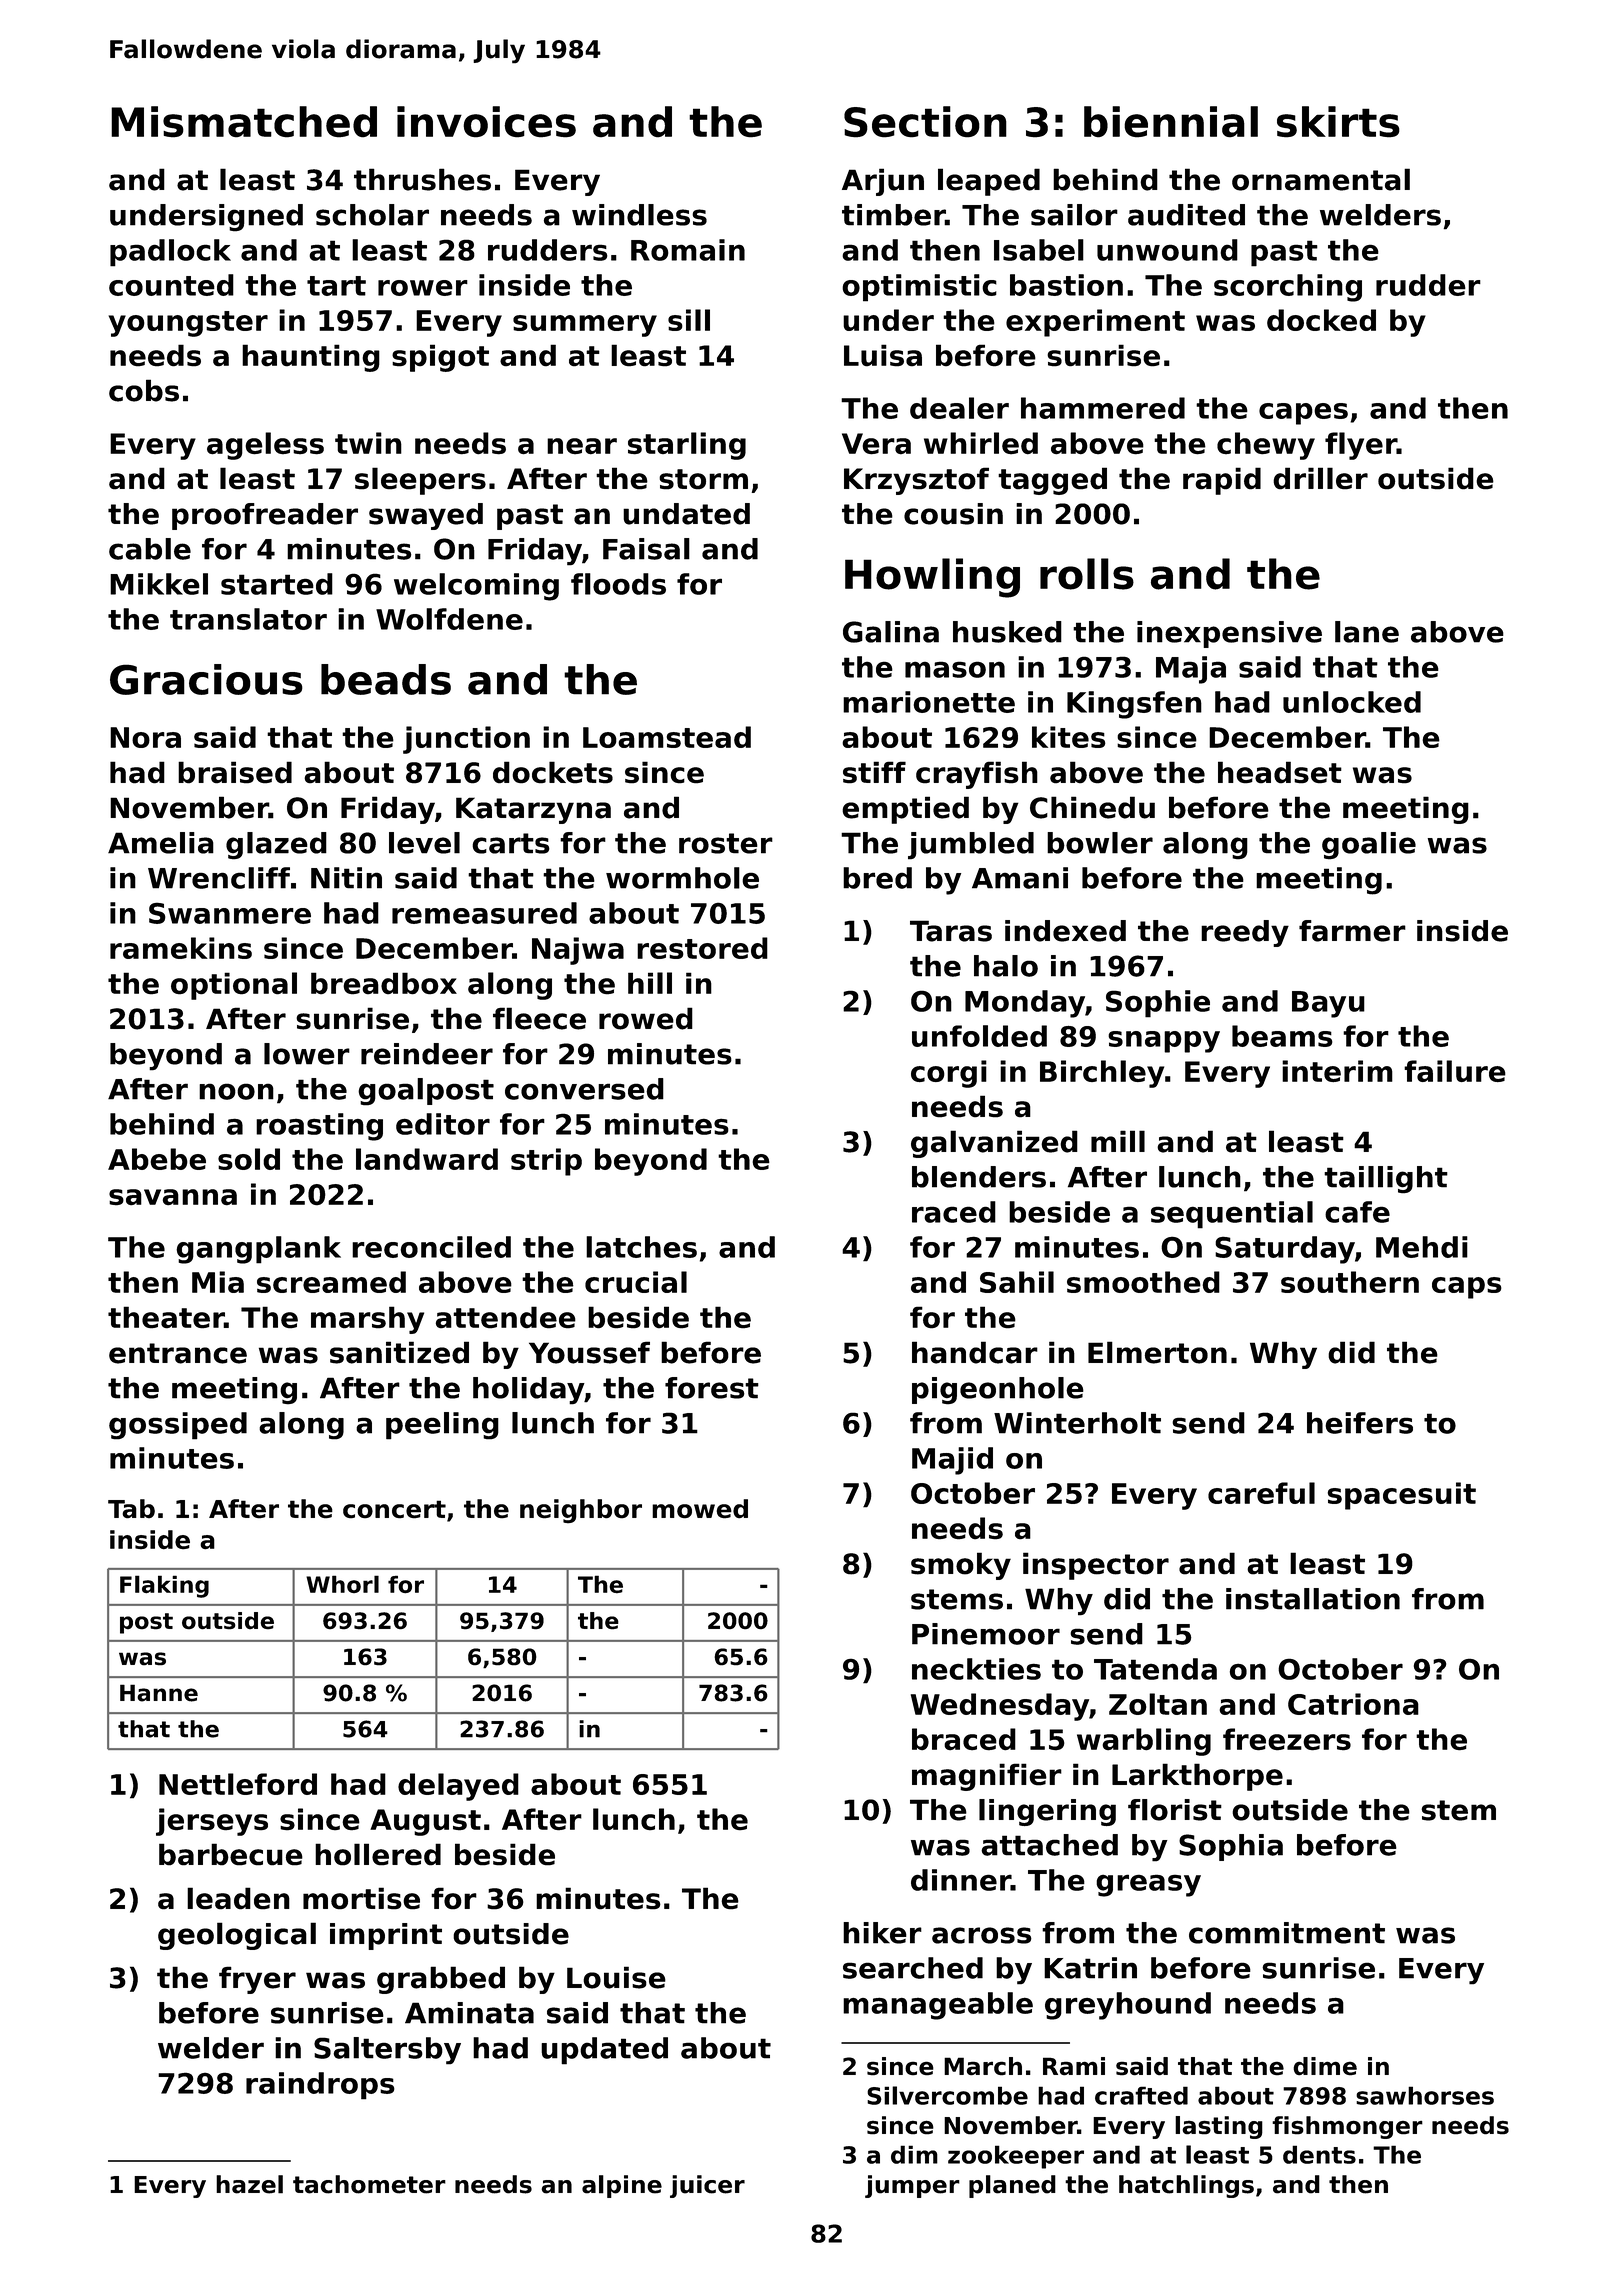 The image size is (1620, 2292). I want to click on flyer, so click(1361, 446).
